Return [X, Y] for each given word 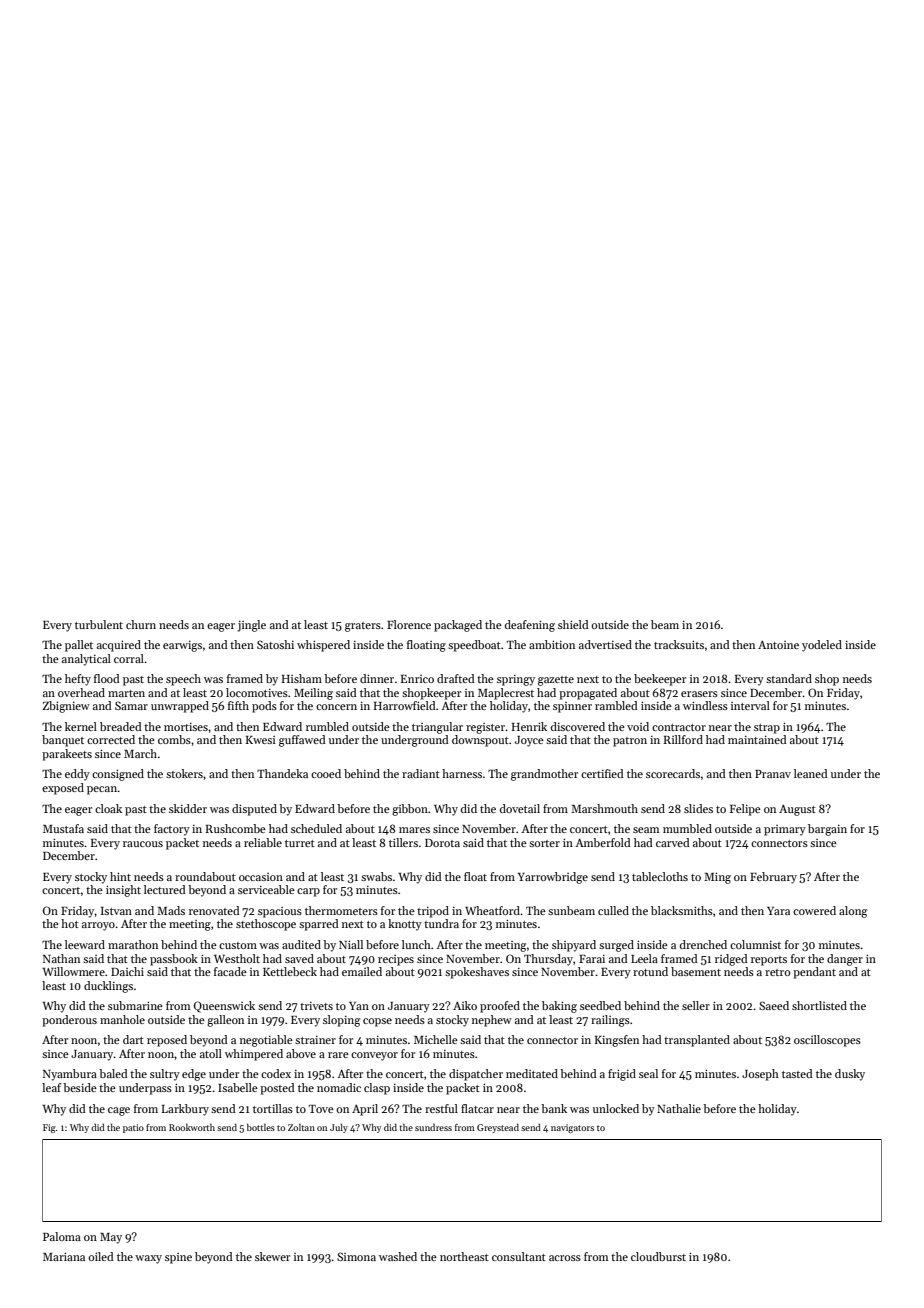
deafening [530, 626]
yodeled [822, 646]
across [565, 1258]
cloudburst [658, 1256]
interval [750, 705]
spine [178, 1258]
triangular [437, 728]
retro [777, 972]
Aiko [465, 1005]
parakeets [67, 755]
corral [129, 658]
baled [113, 1073]
